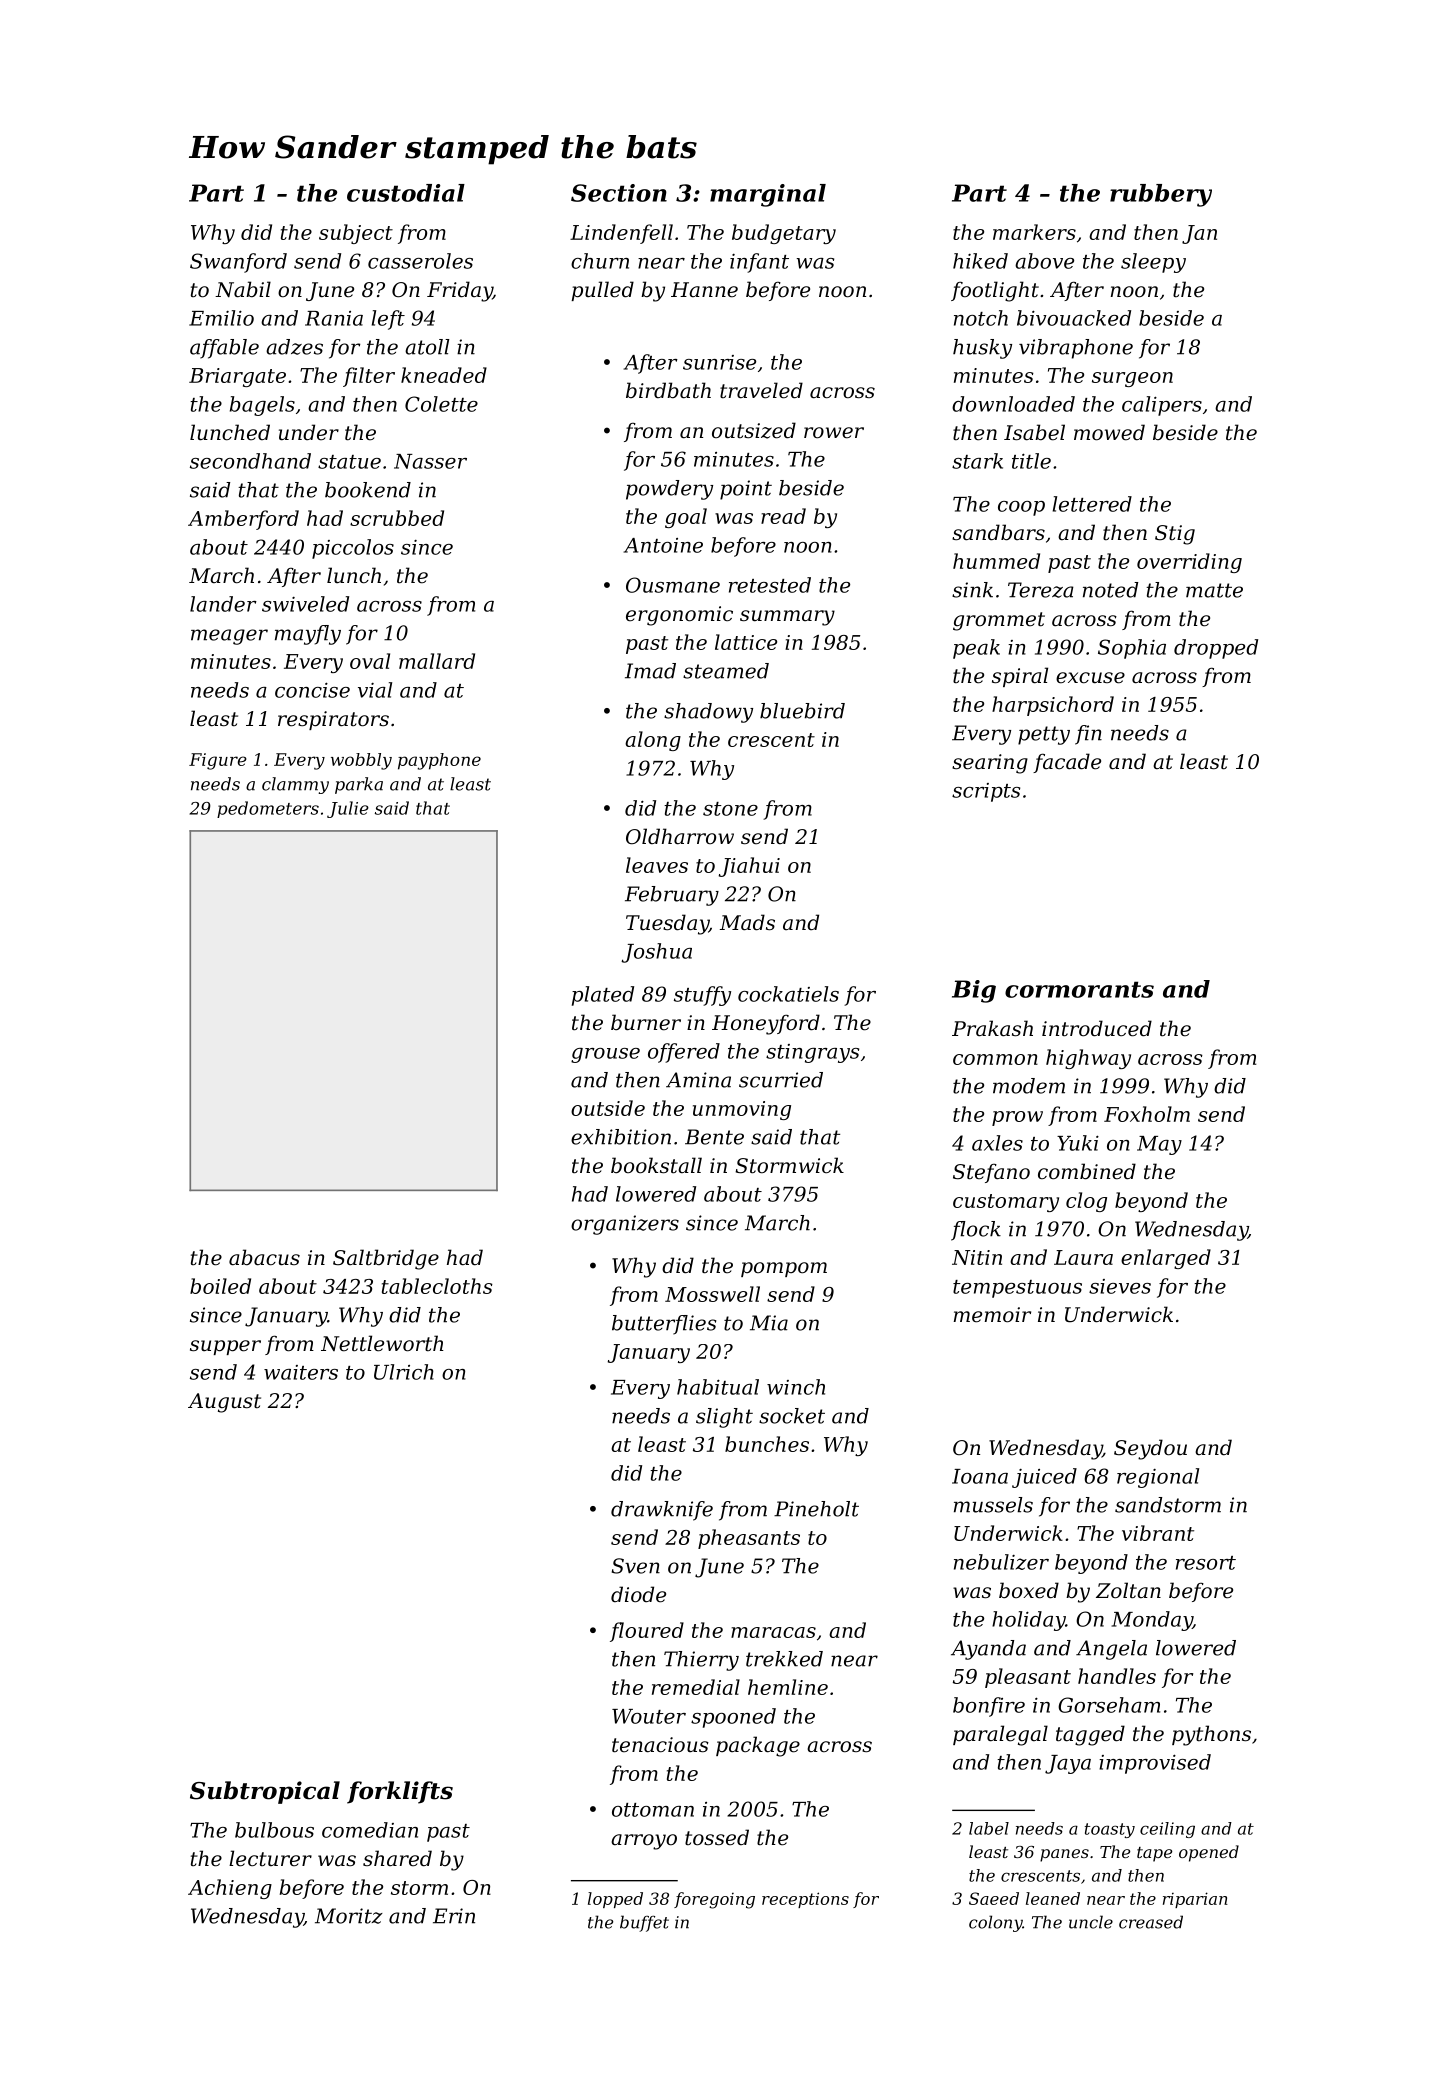 This page has height=2100, width=1450. Describe the element at coordinates (657, 865) in the page. I see `leaves` at that location.
